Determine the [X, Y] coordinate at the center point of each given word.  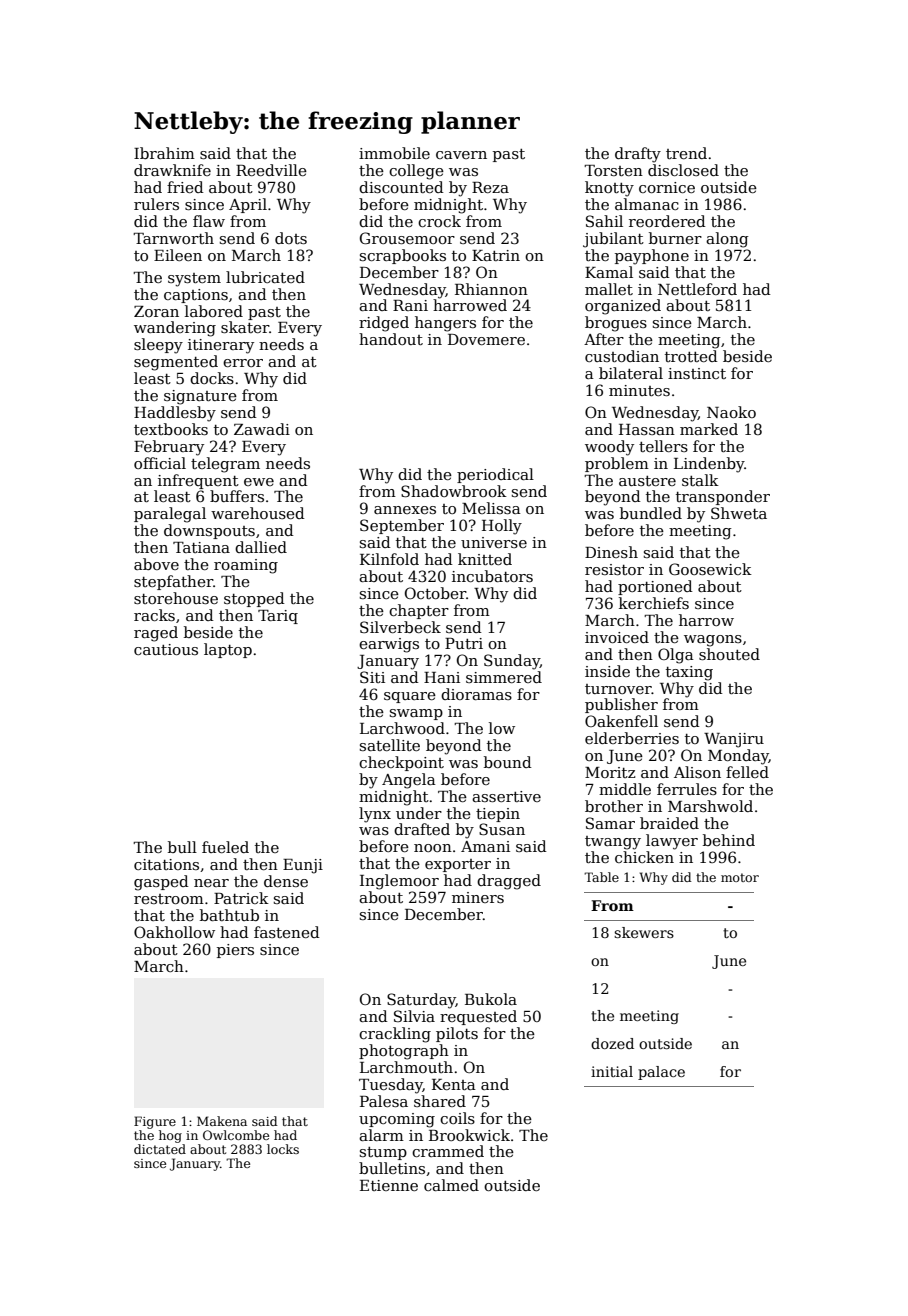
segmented [176, 363]
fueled [225, 847]
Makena [222, 1121]
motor [740, 877]
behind [729, 840]
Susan [502, 829]
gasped [161, 883]
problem [617, 464]
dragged [509, 882]
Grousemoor [407, 238]
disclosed [683, 170]
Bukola [491, 999]
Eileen [178, 255]
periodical [495, 475]
